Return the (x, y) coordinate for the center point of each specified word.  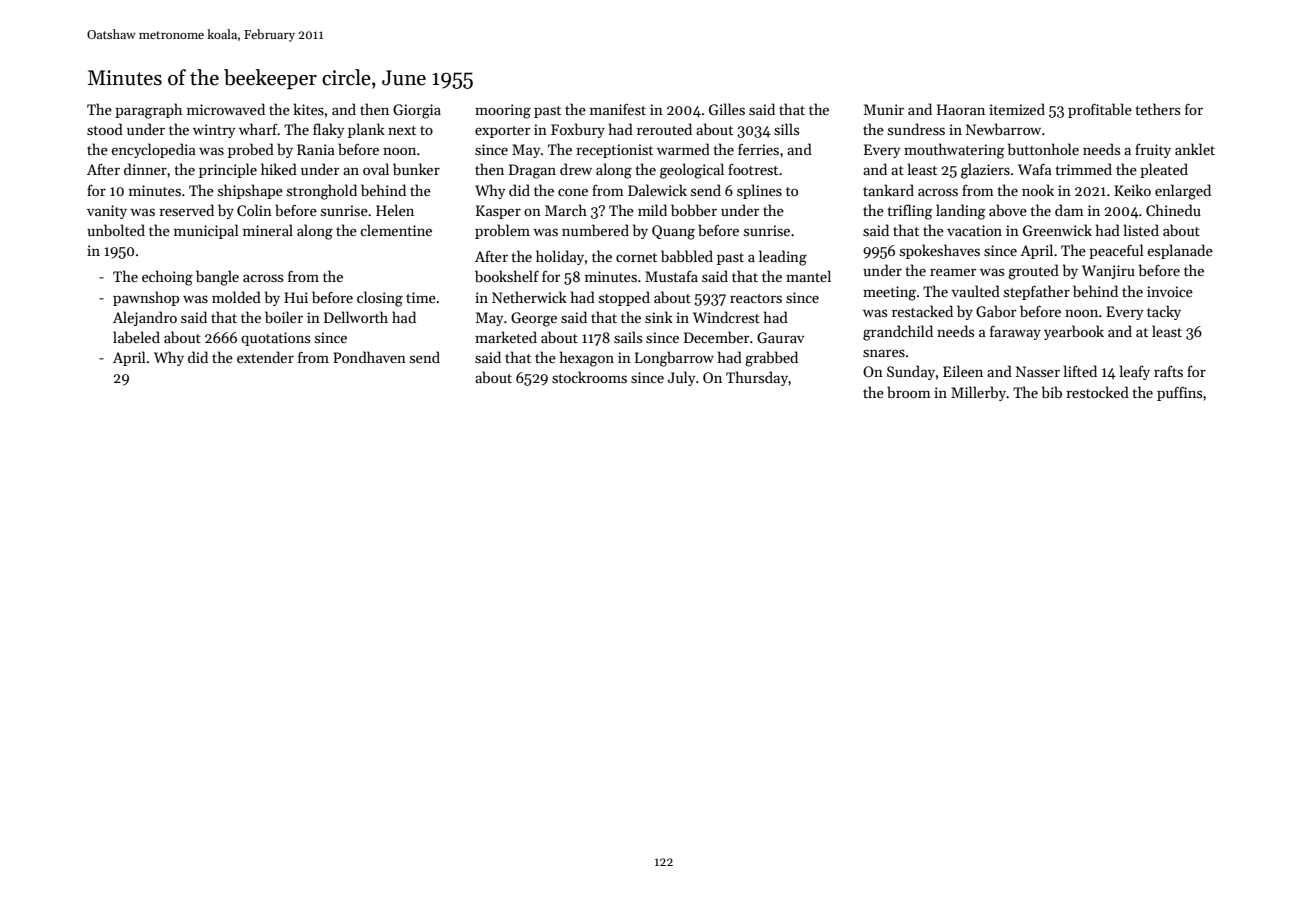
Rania (316, 149)
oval (376, 169)
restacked (922, 311)
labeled (136, 337)
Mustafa (671, 276)
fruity (1153, 151)
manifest (618, 109)
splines (759, 191)
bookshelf (507, 276)
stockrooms (589, 377)
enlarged (1183, 192)
